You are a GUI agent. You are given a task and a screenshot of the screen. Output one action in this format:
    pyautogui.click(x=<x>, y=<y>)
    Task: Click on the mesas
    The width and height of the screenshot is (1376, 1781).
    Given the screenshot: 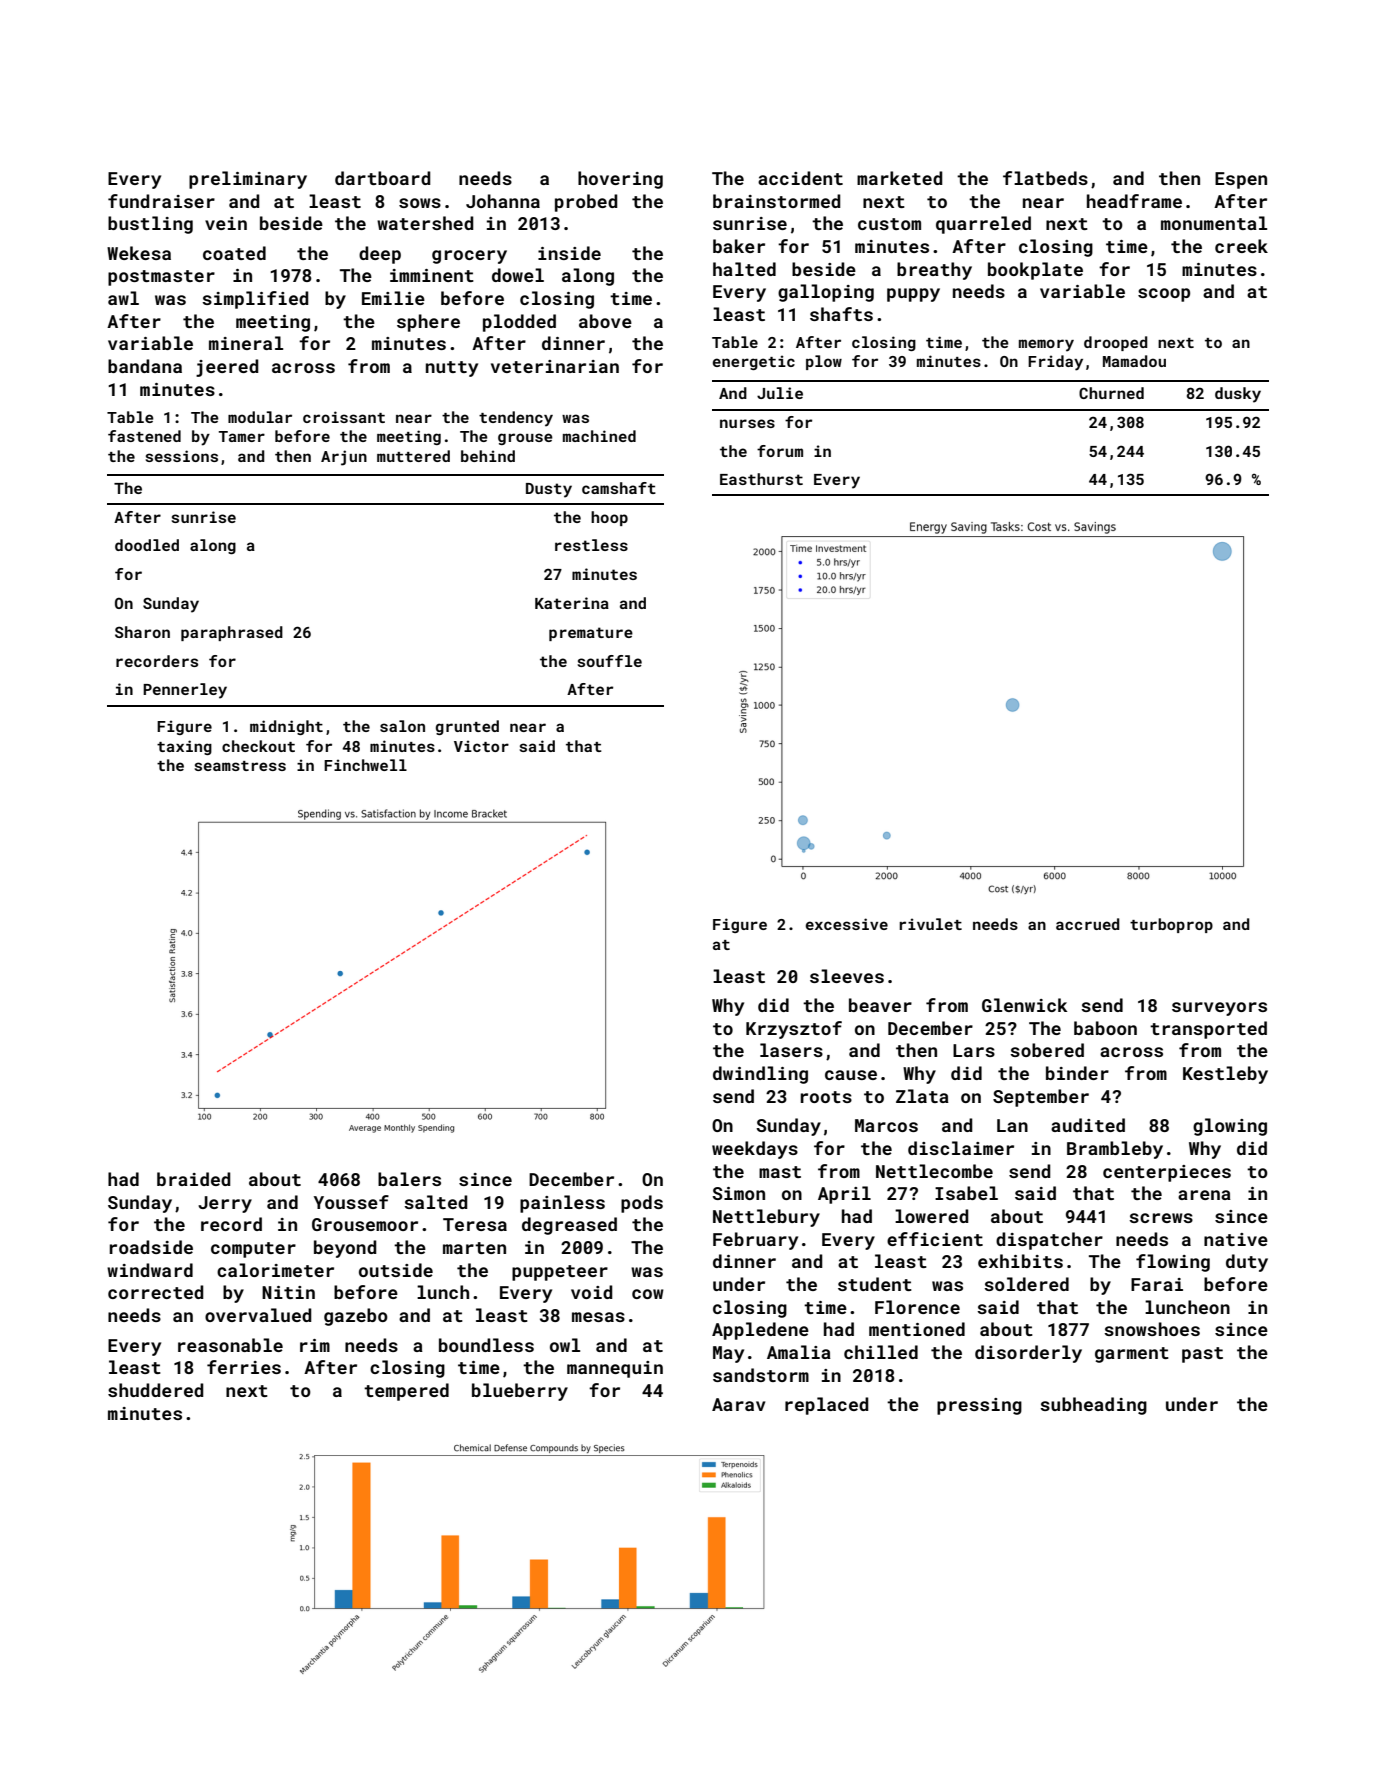 What is the action you would take?
    pyautogui.click(x=598, y=1317)
